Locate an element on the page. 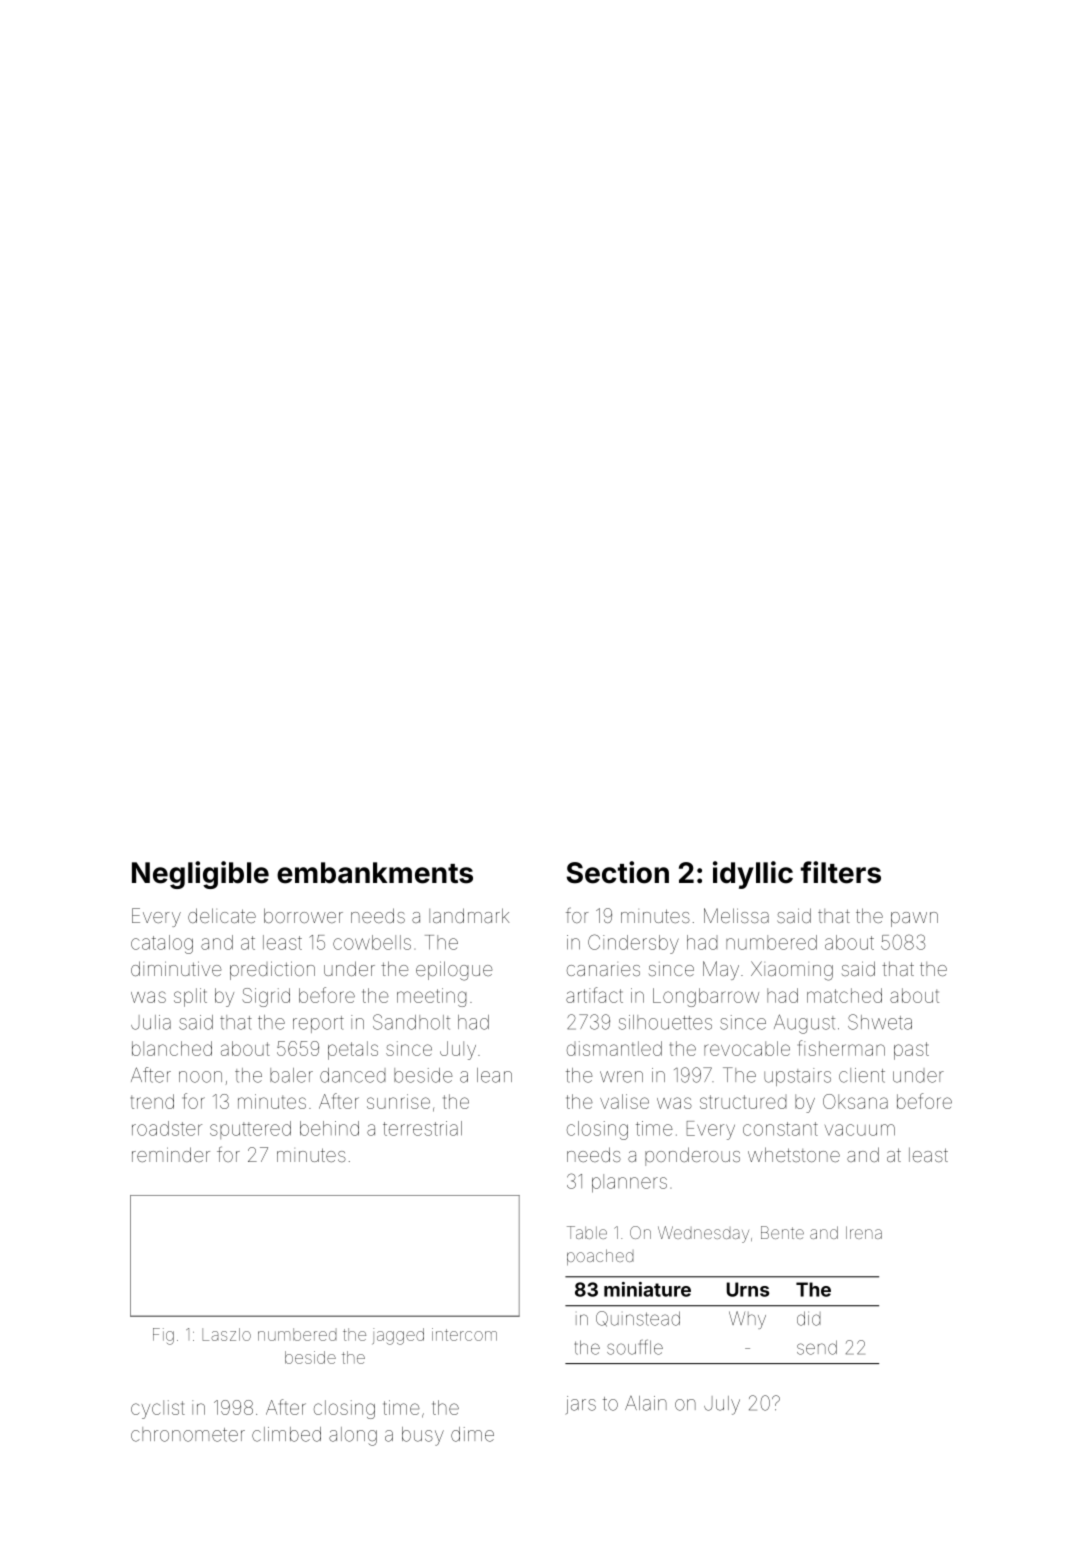 This image has width=1085, height=1541. Negligible is located at coordinates (200, 875).
